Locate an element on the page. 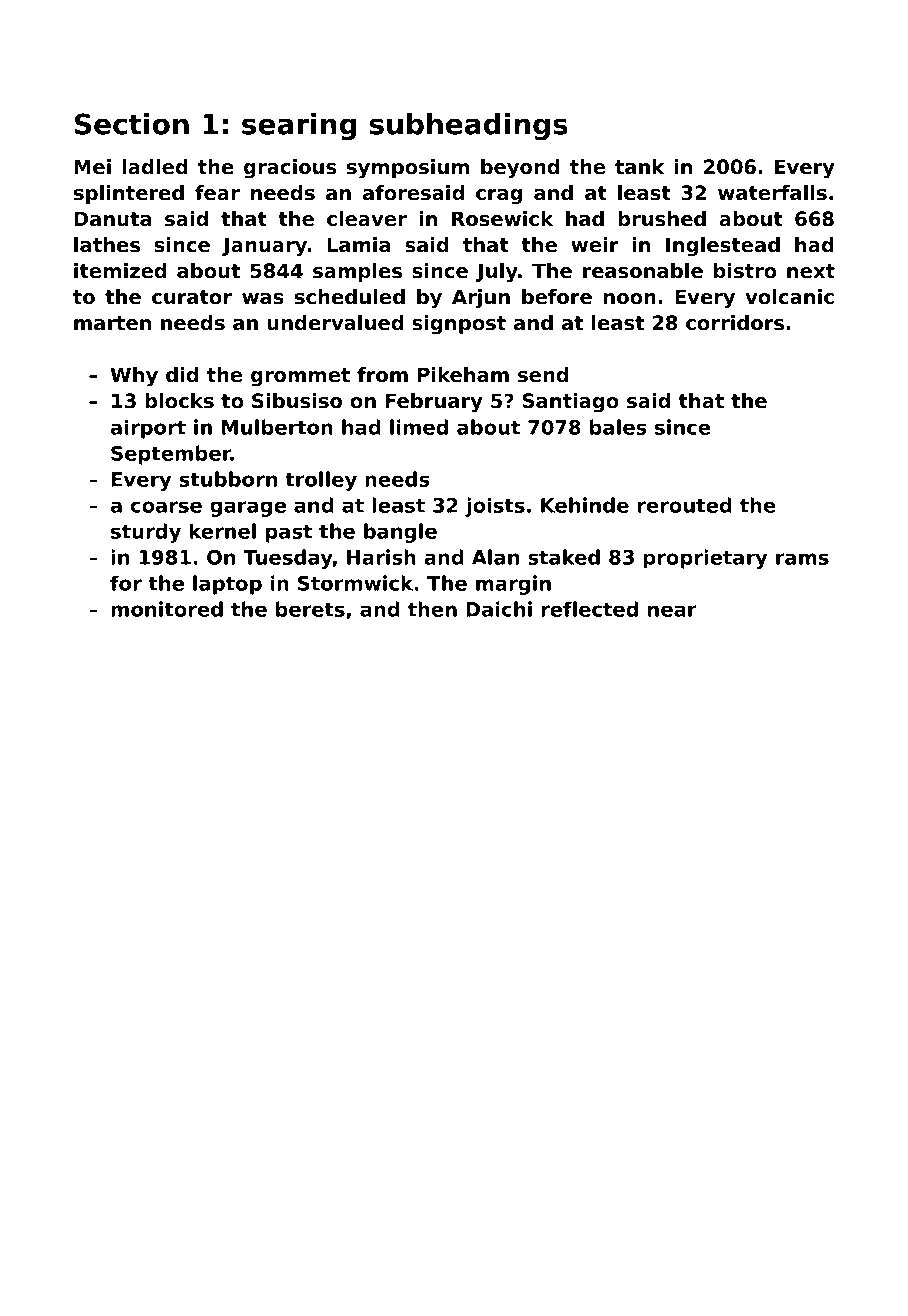 This image has width=908, height=1316. was is located at coordinates (263, 299).
